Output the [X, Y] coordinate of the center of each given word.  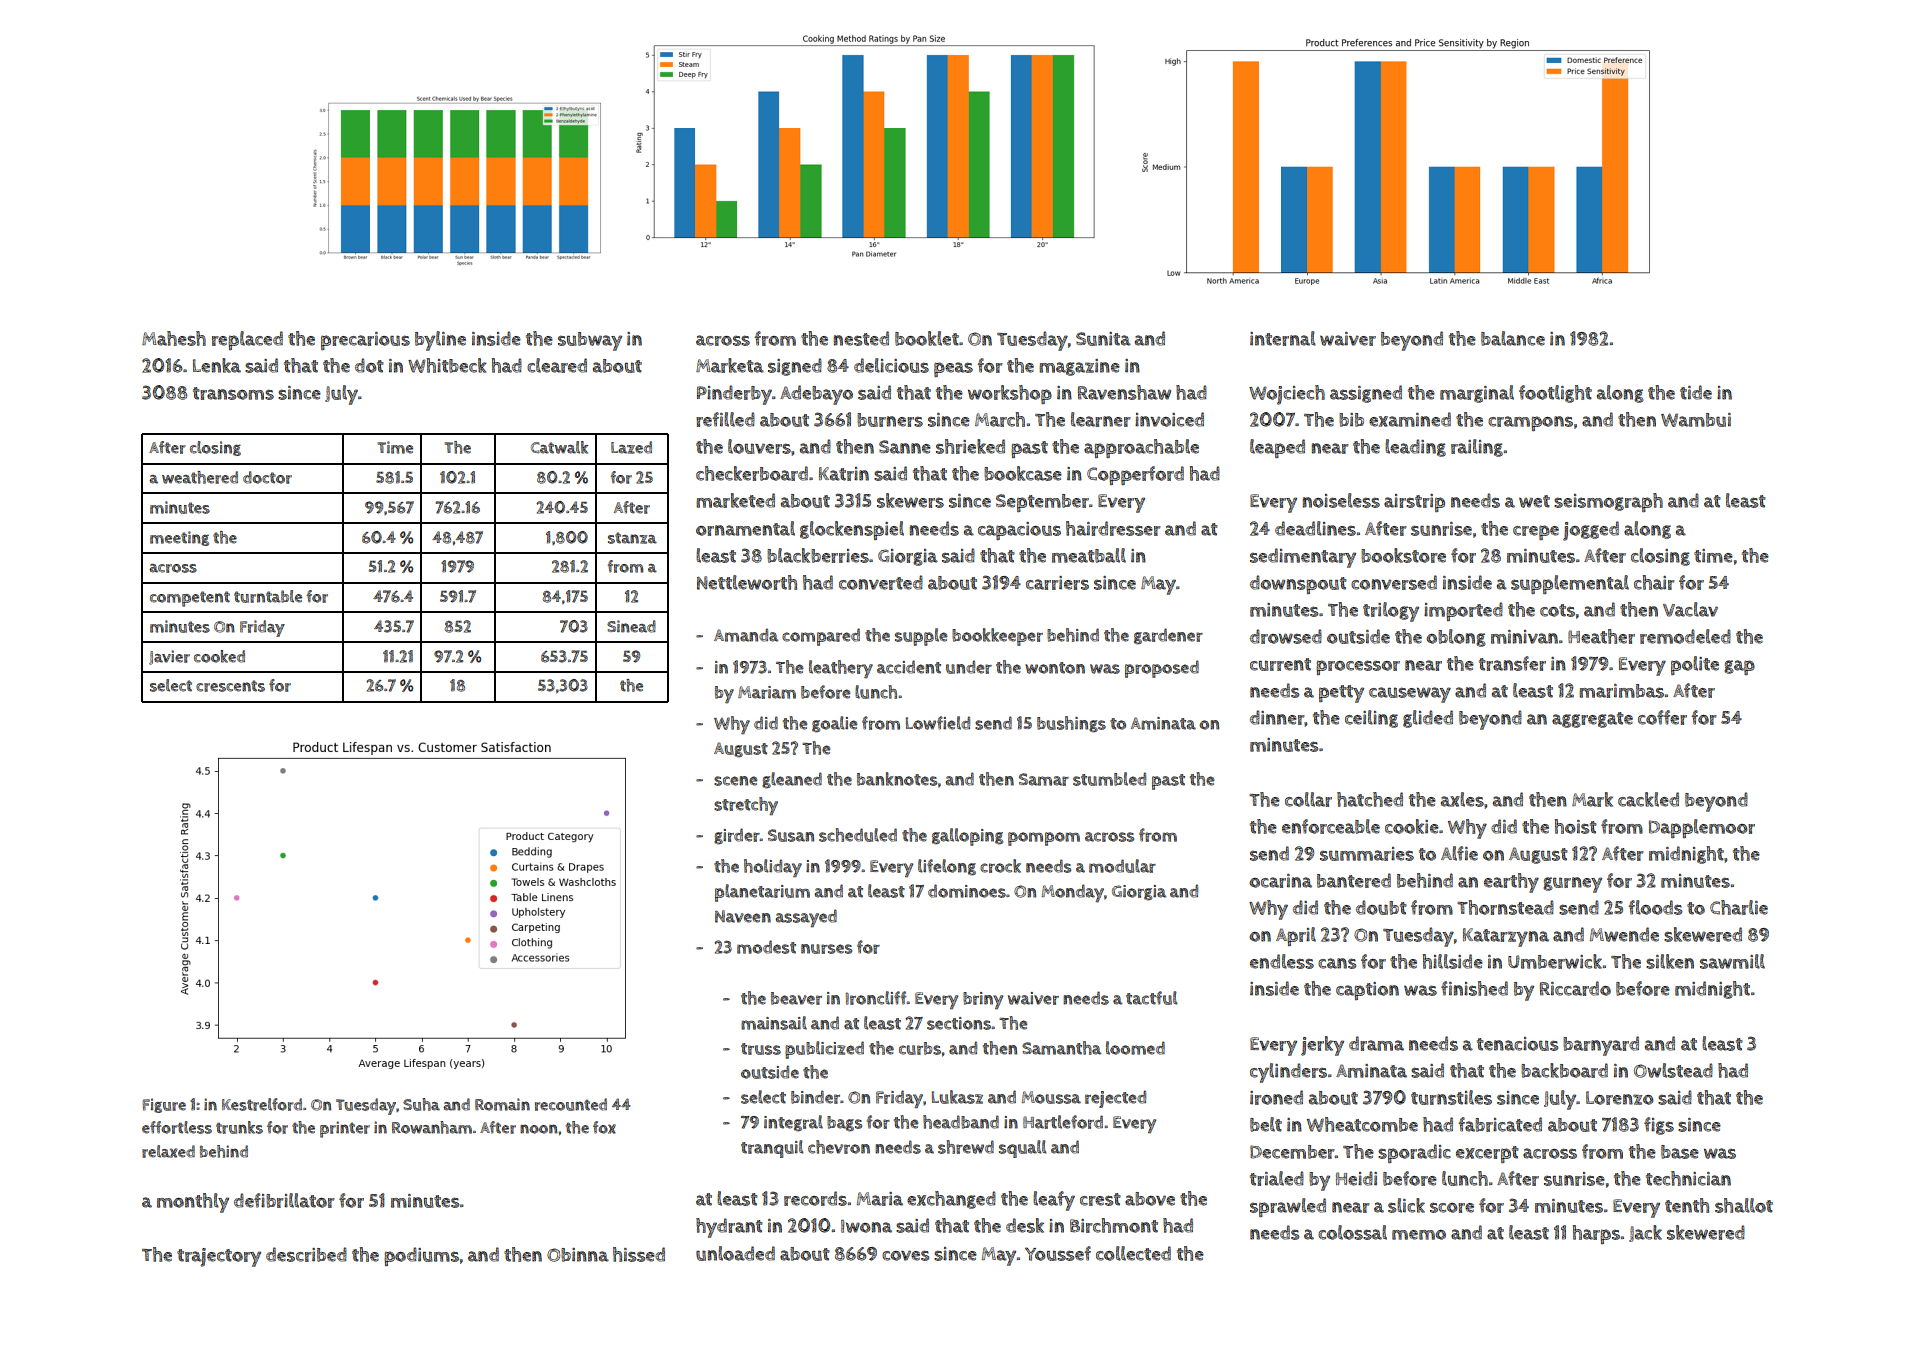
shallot [1744, 1205]
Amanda [746, 635]
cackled [1648, 799]
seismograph [1608, 502]
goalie [834, 724]
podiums [421, 1256]
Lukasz [957, 1097]
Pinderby [734, 395]
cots [1557, 610]
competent [190, 599]
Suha [421, 1104]
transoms [233, 393]
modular [1122, 866]
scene [735, 781]
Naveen [743, 916]
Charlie [1739, 907]
